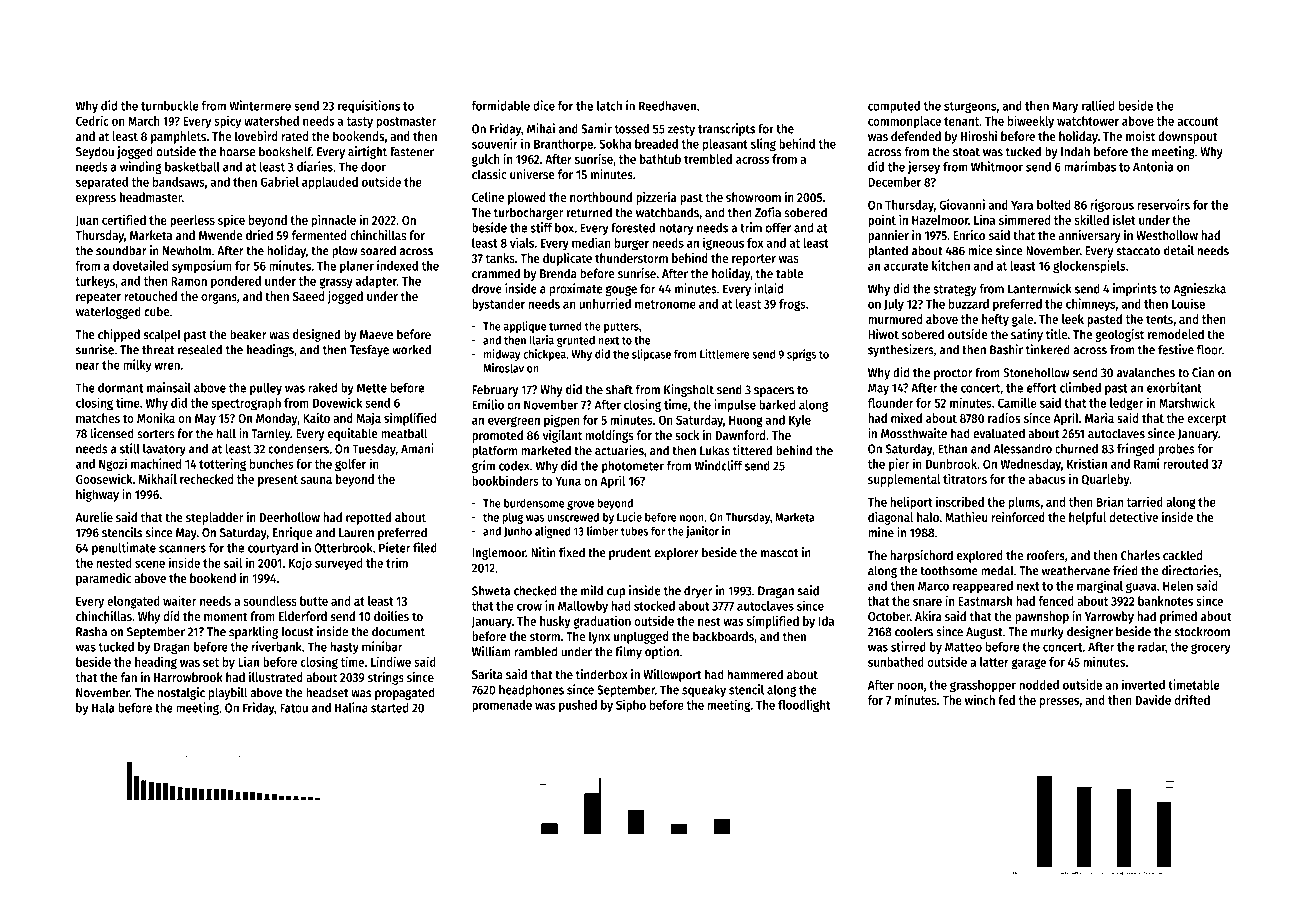  Describe the element at coordinates (1192, 699) in the page. I see `drifted` at that location.
